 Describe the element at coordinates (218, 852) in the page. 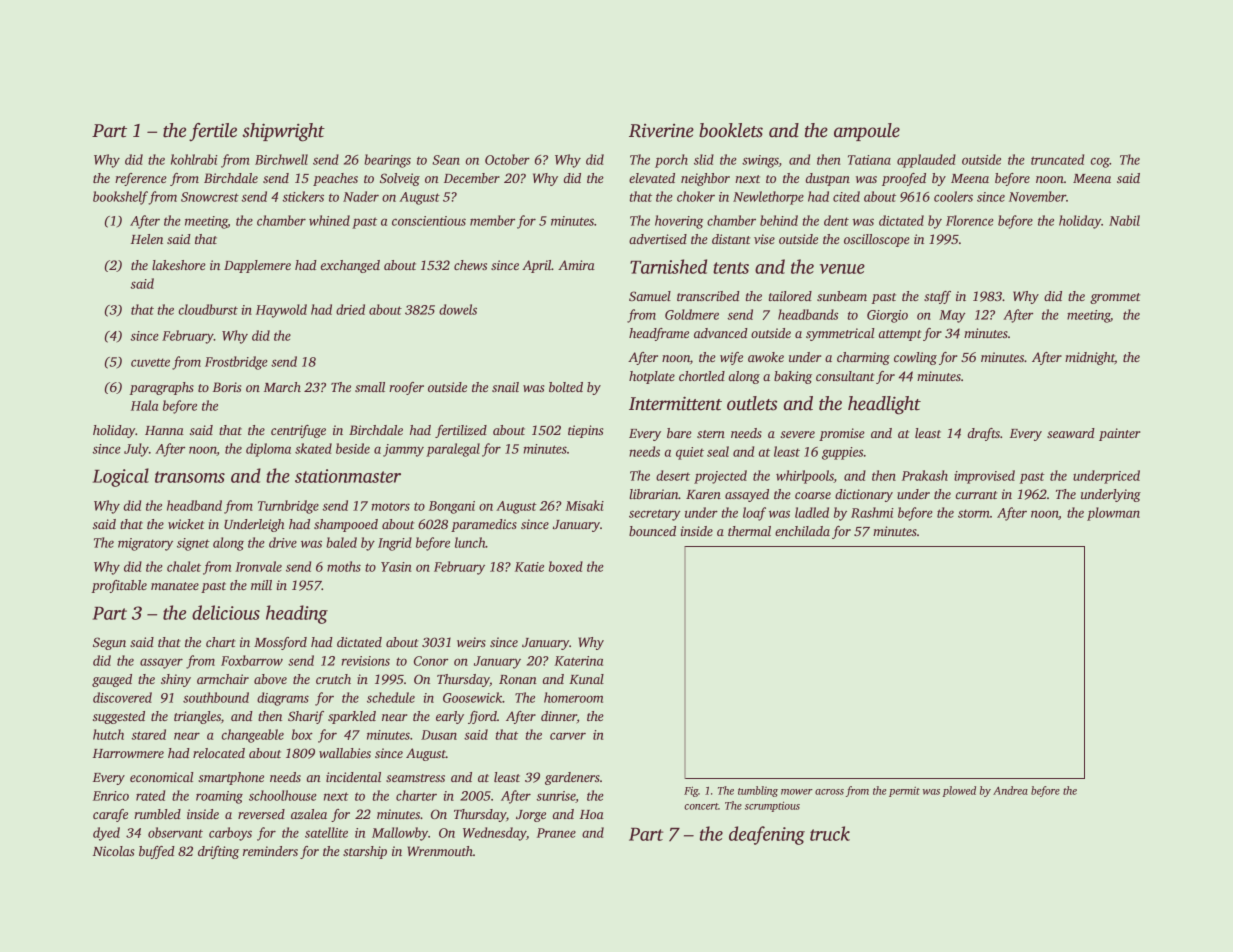

I see `drifting` at that location.
